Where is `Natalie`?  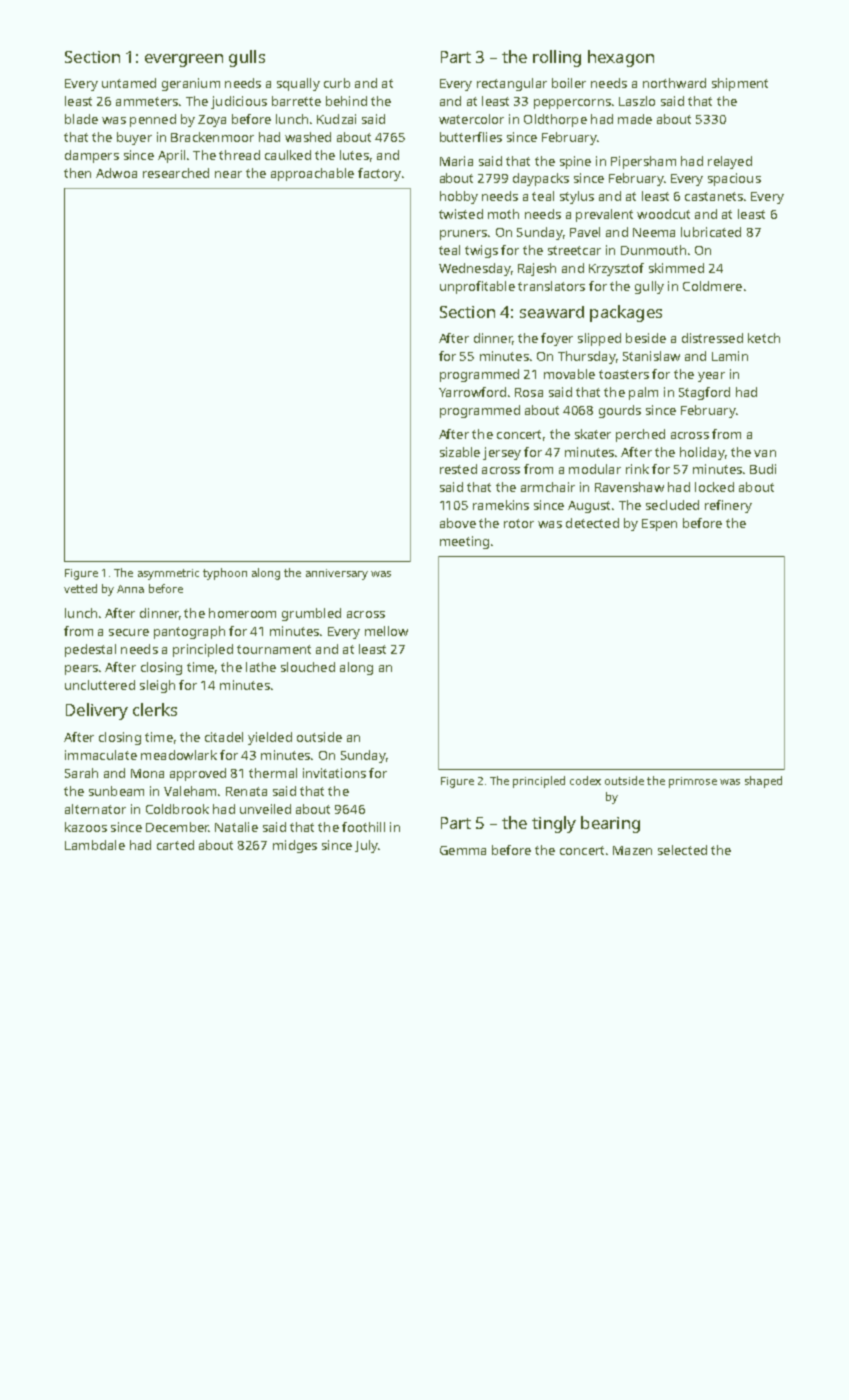
Natalie is located at coordinates (236, 827).
